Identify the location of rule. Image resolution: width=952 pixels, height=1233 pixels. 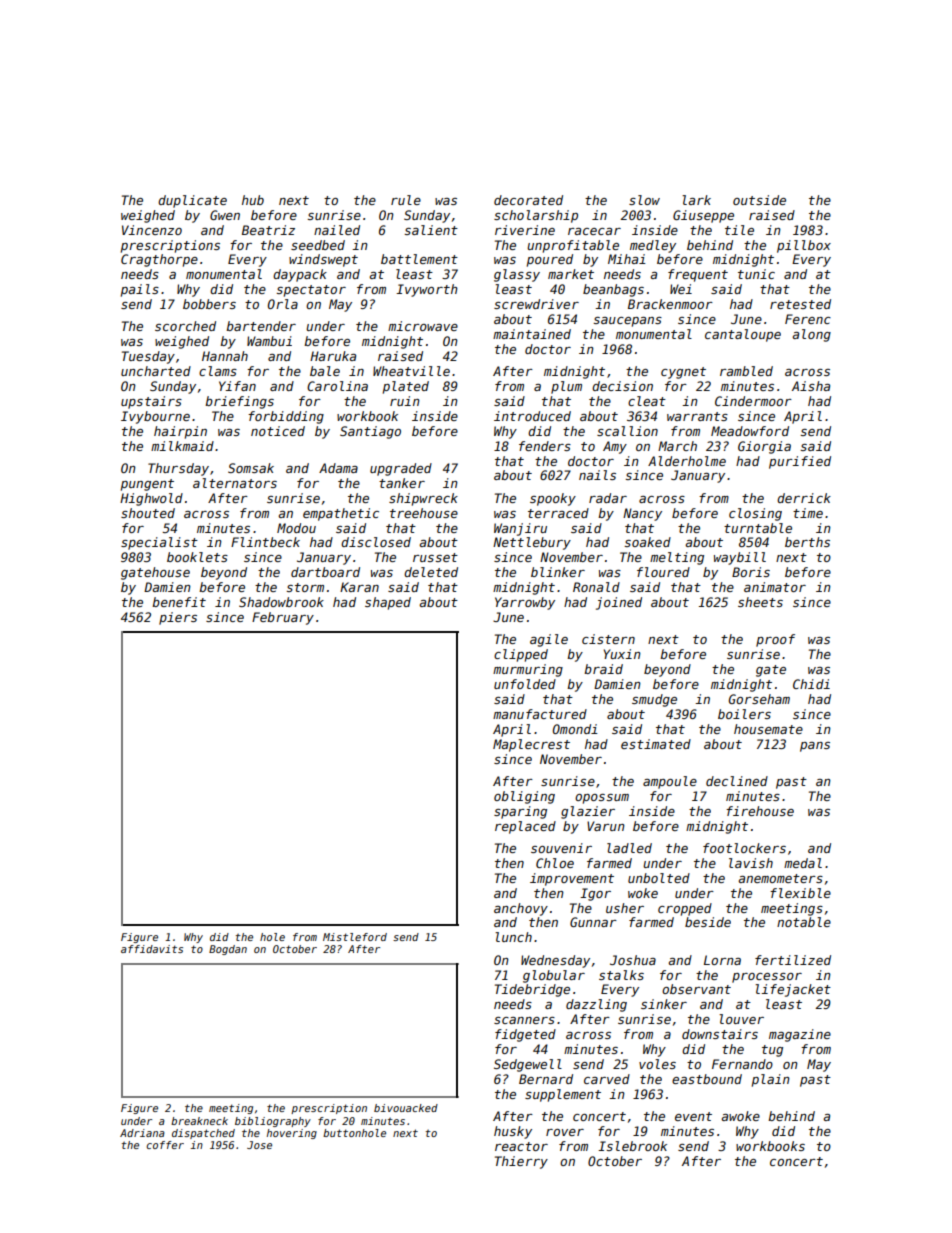
(406, 200).
